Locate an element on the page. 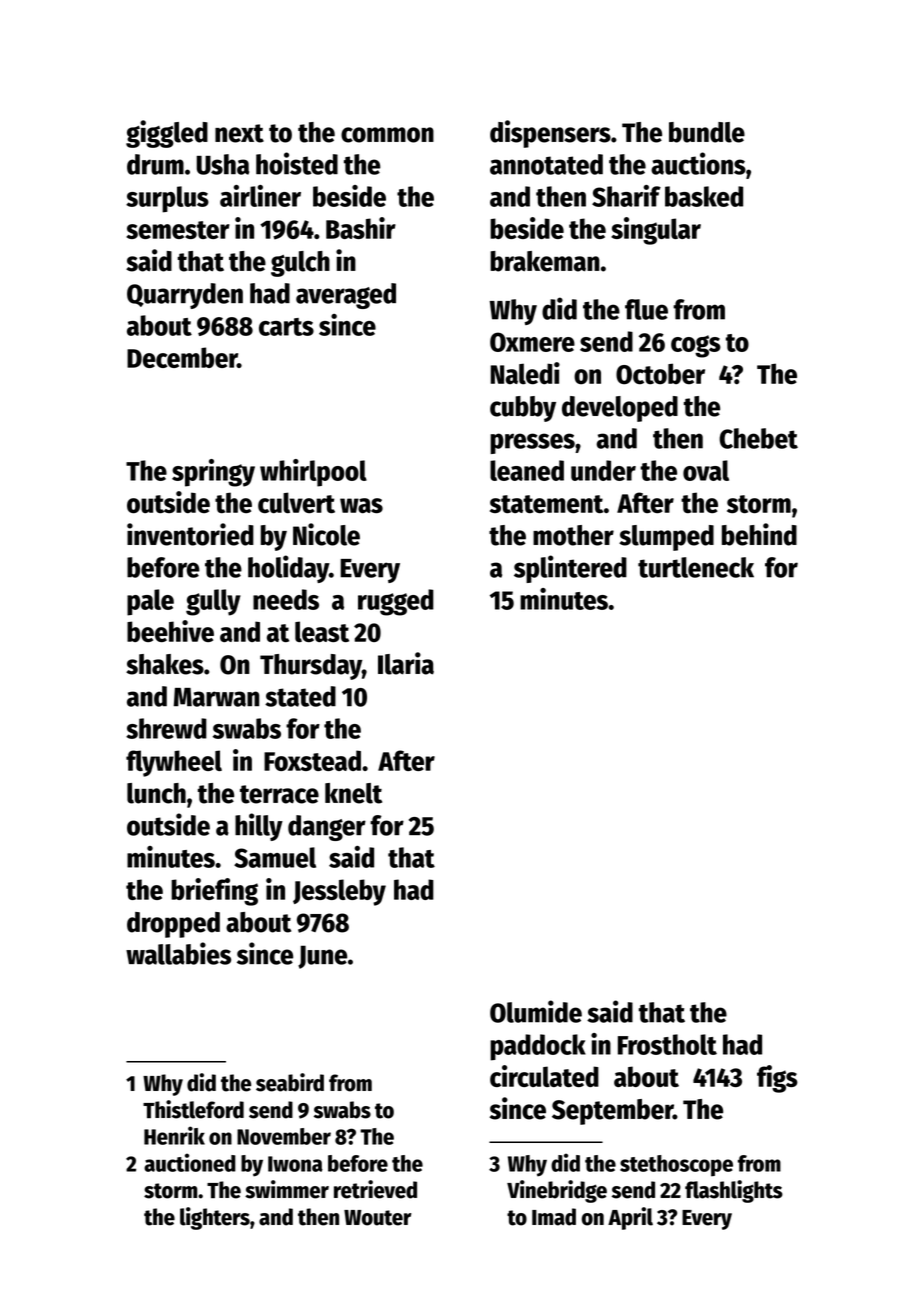 The width and height of the document is (924, 1311). bundle is located at coordinates (707, 132).
